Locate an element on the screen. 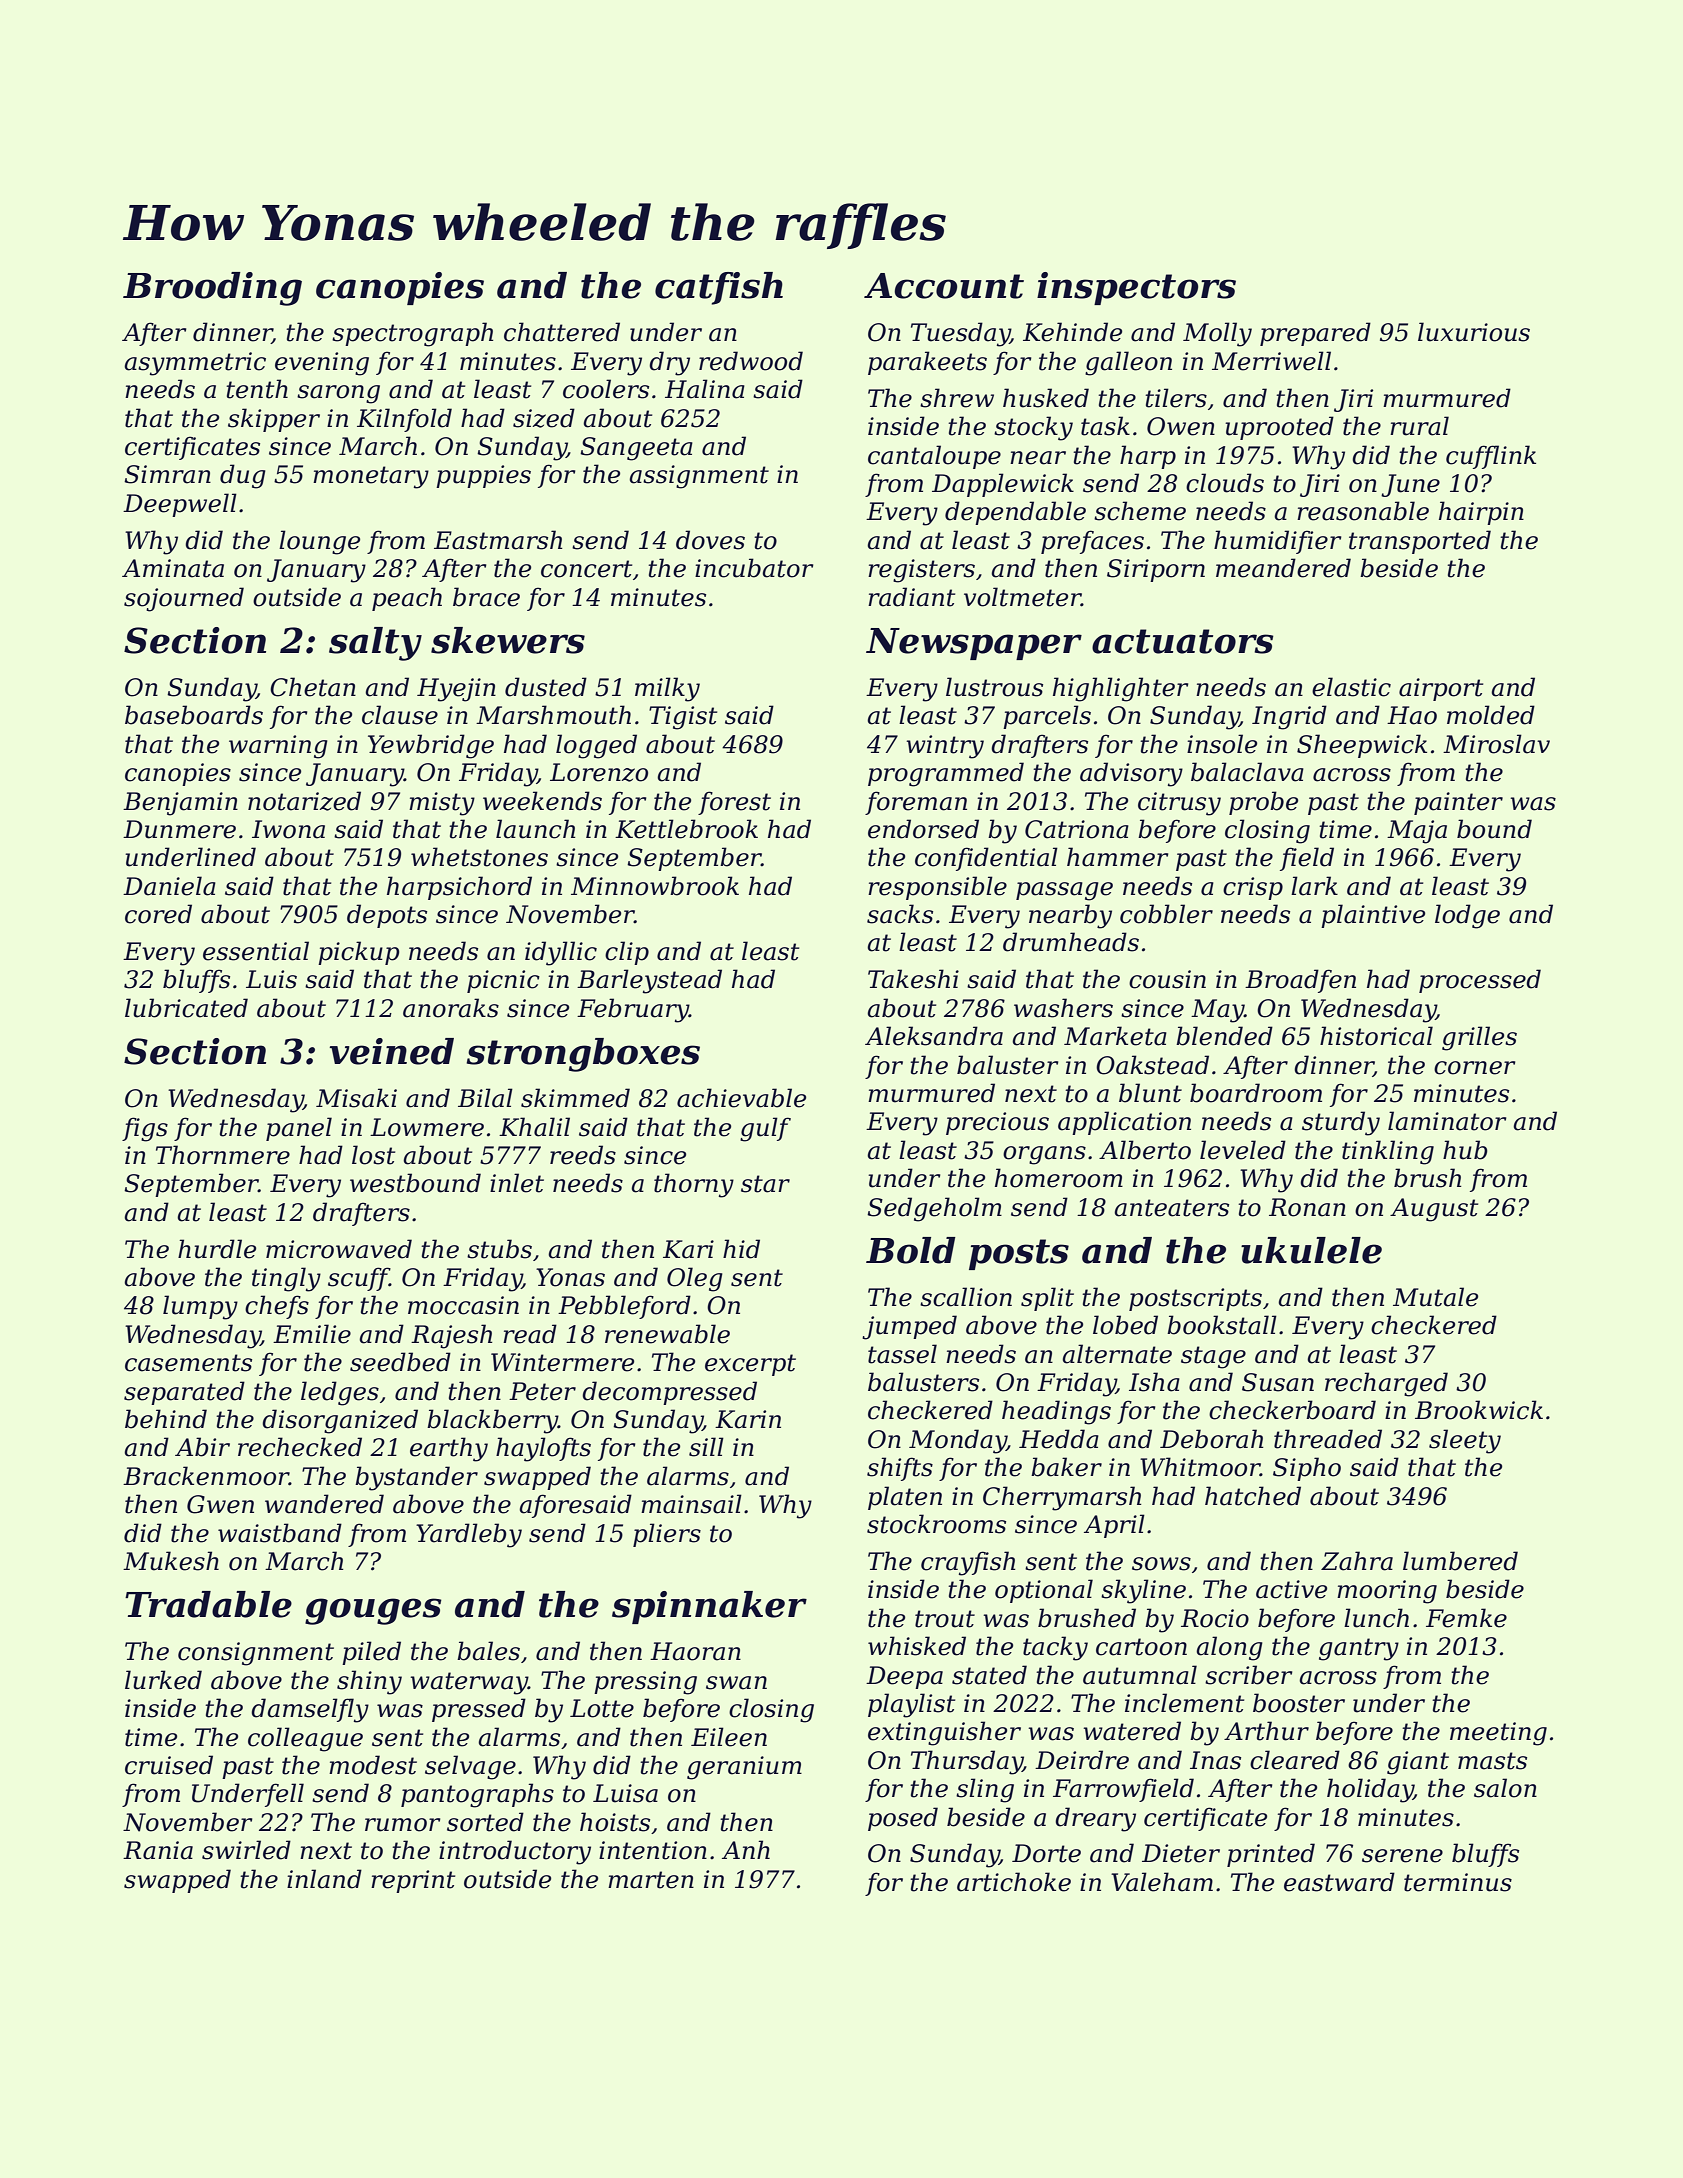  cored is located at coordinates (158, 914).
